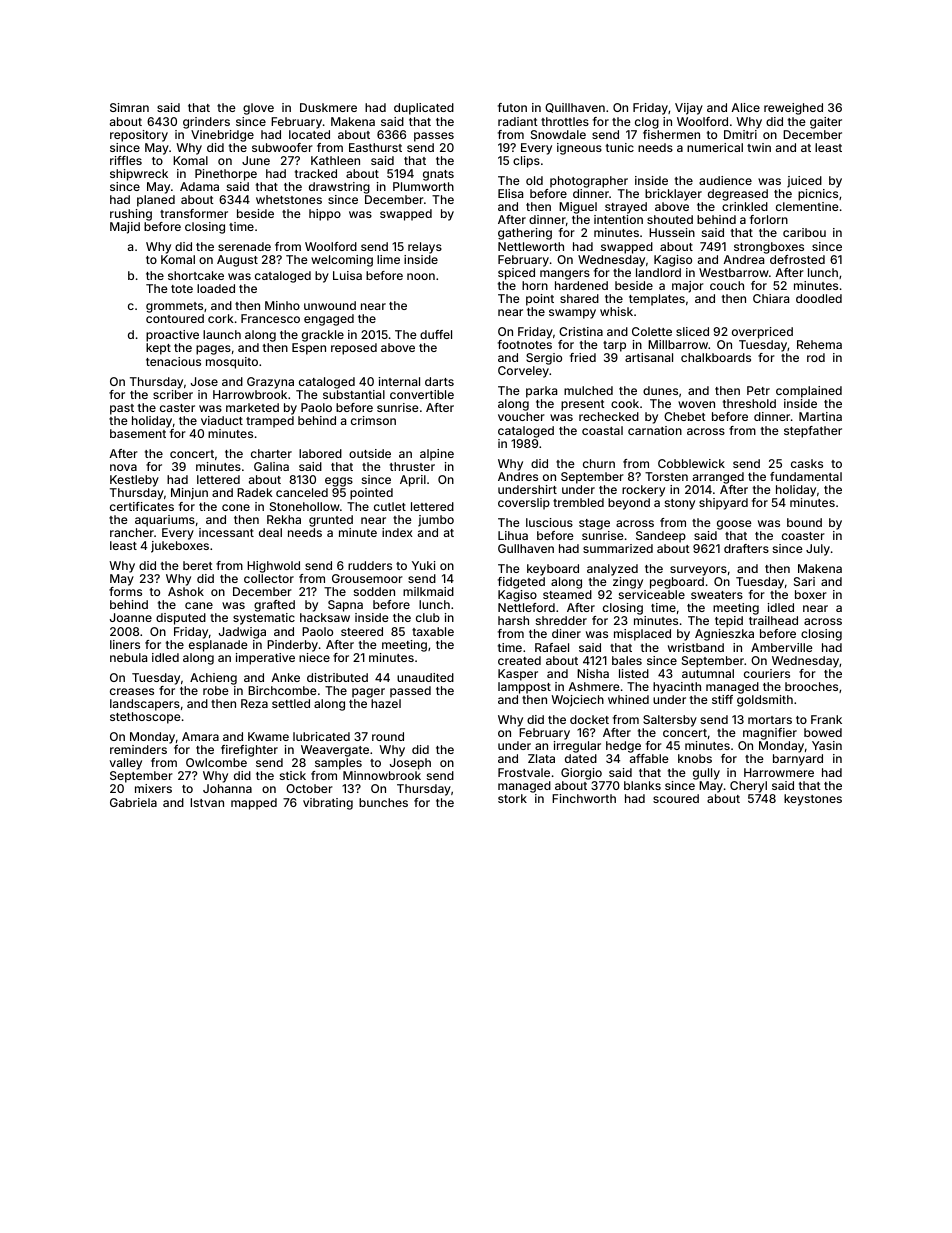  What do you see at coordinates (218, 646) in the screenshot?
I see `esplanade` at bounding box center [218, 646].
